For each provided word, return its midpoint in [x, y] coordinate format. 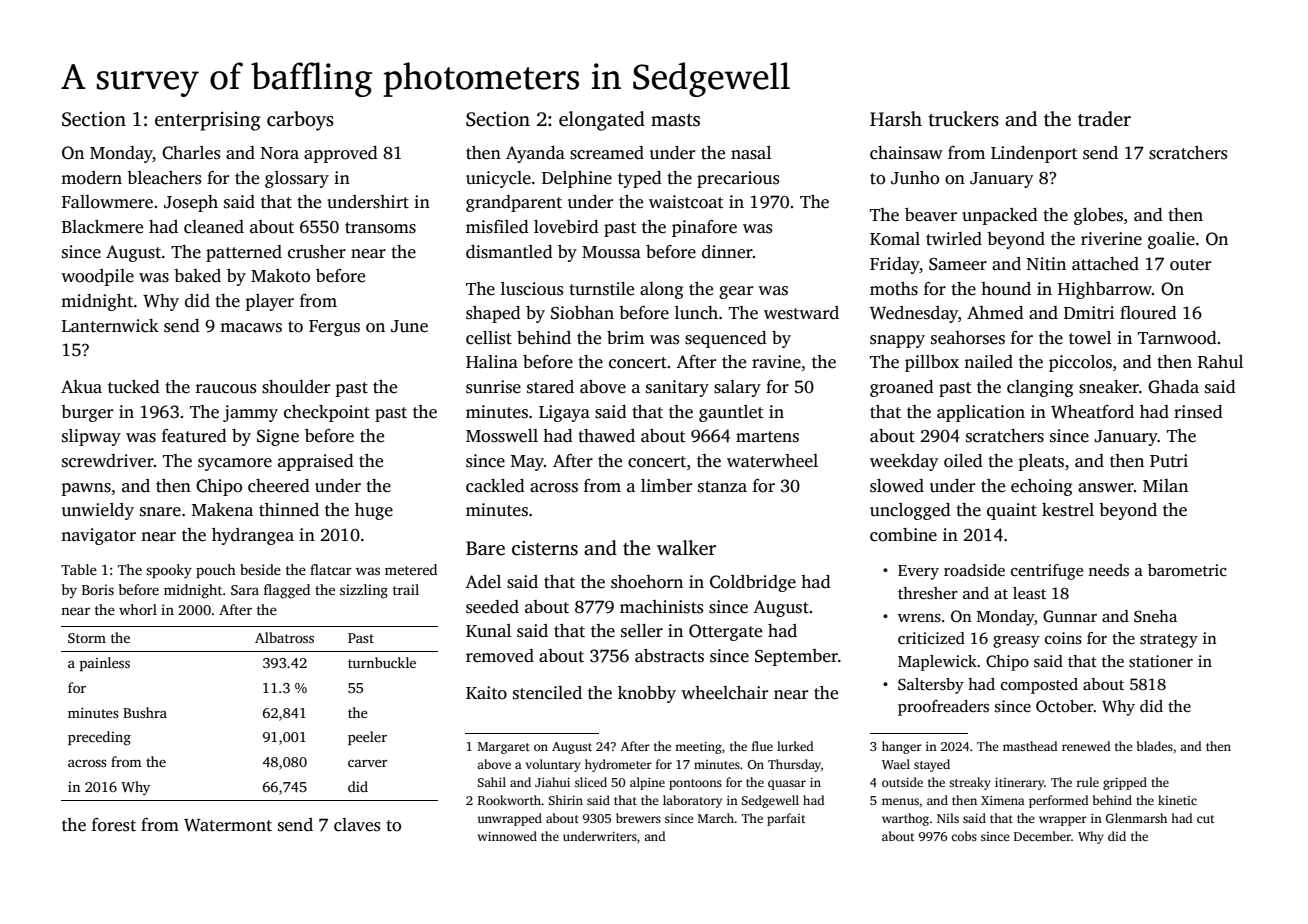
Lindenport [1034, 154]
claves [357, 825]
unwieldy [98, 511]
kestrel [1068, 510]
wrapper [1063, 821]
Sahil [492, 782]
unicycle [498, 179]
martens [767, 437]
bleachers [164, 178]
